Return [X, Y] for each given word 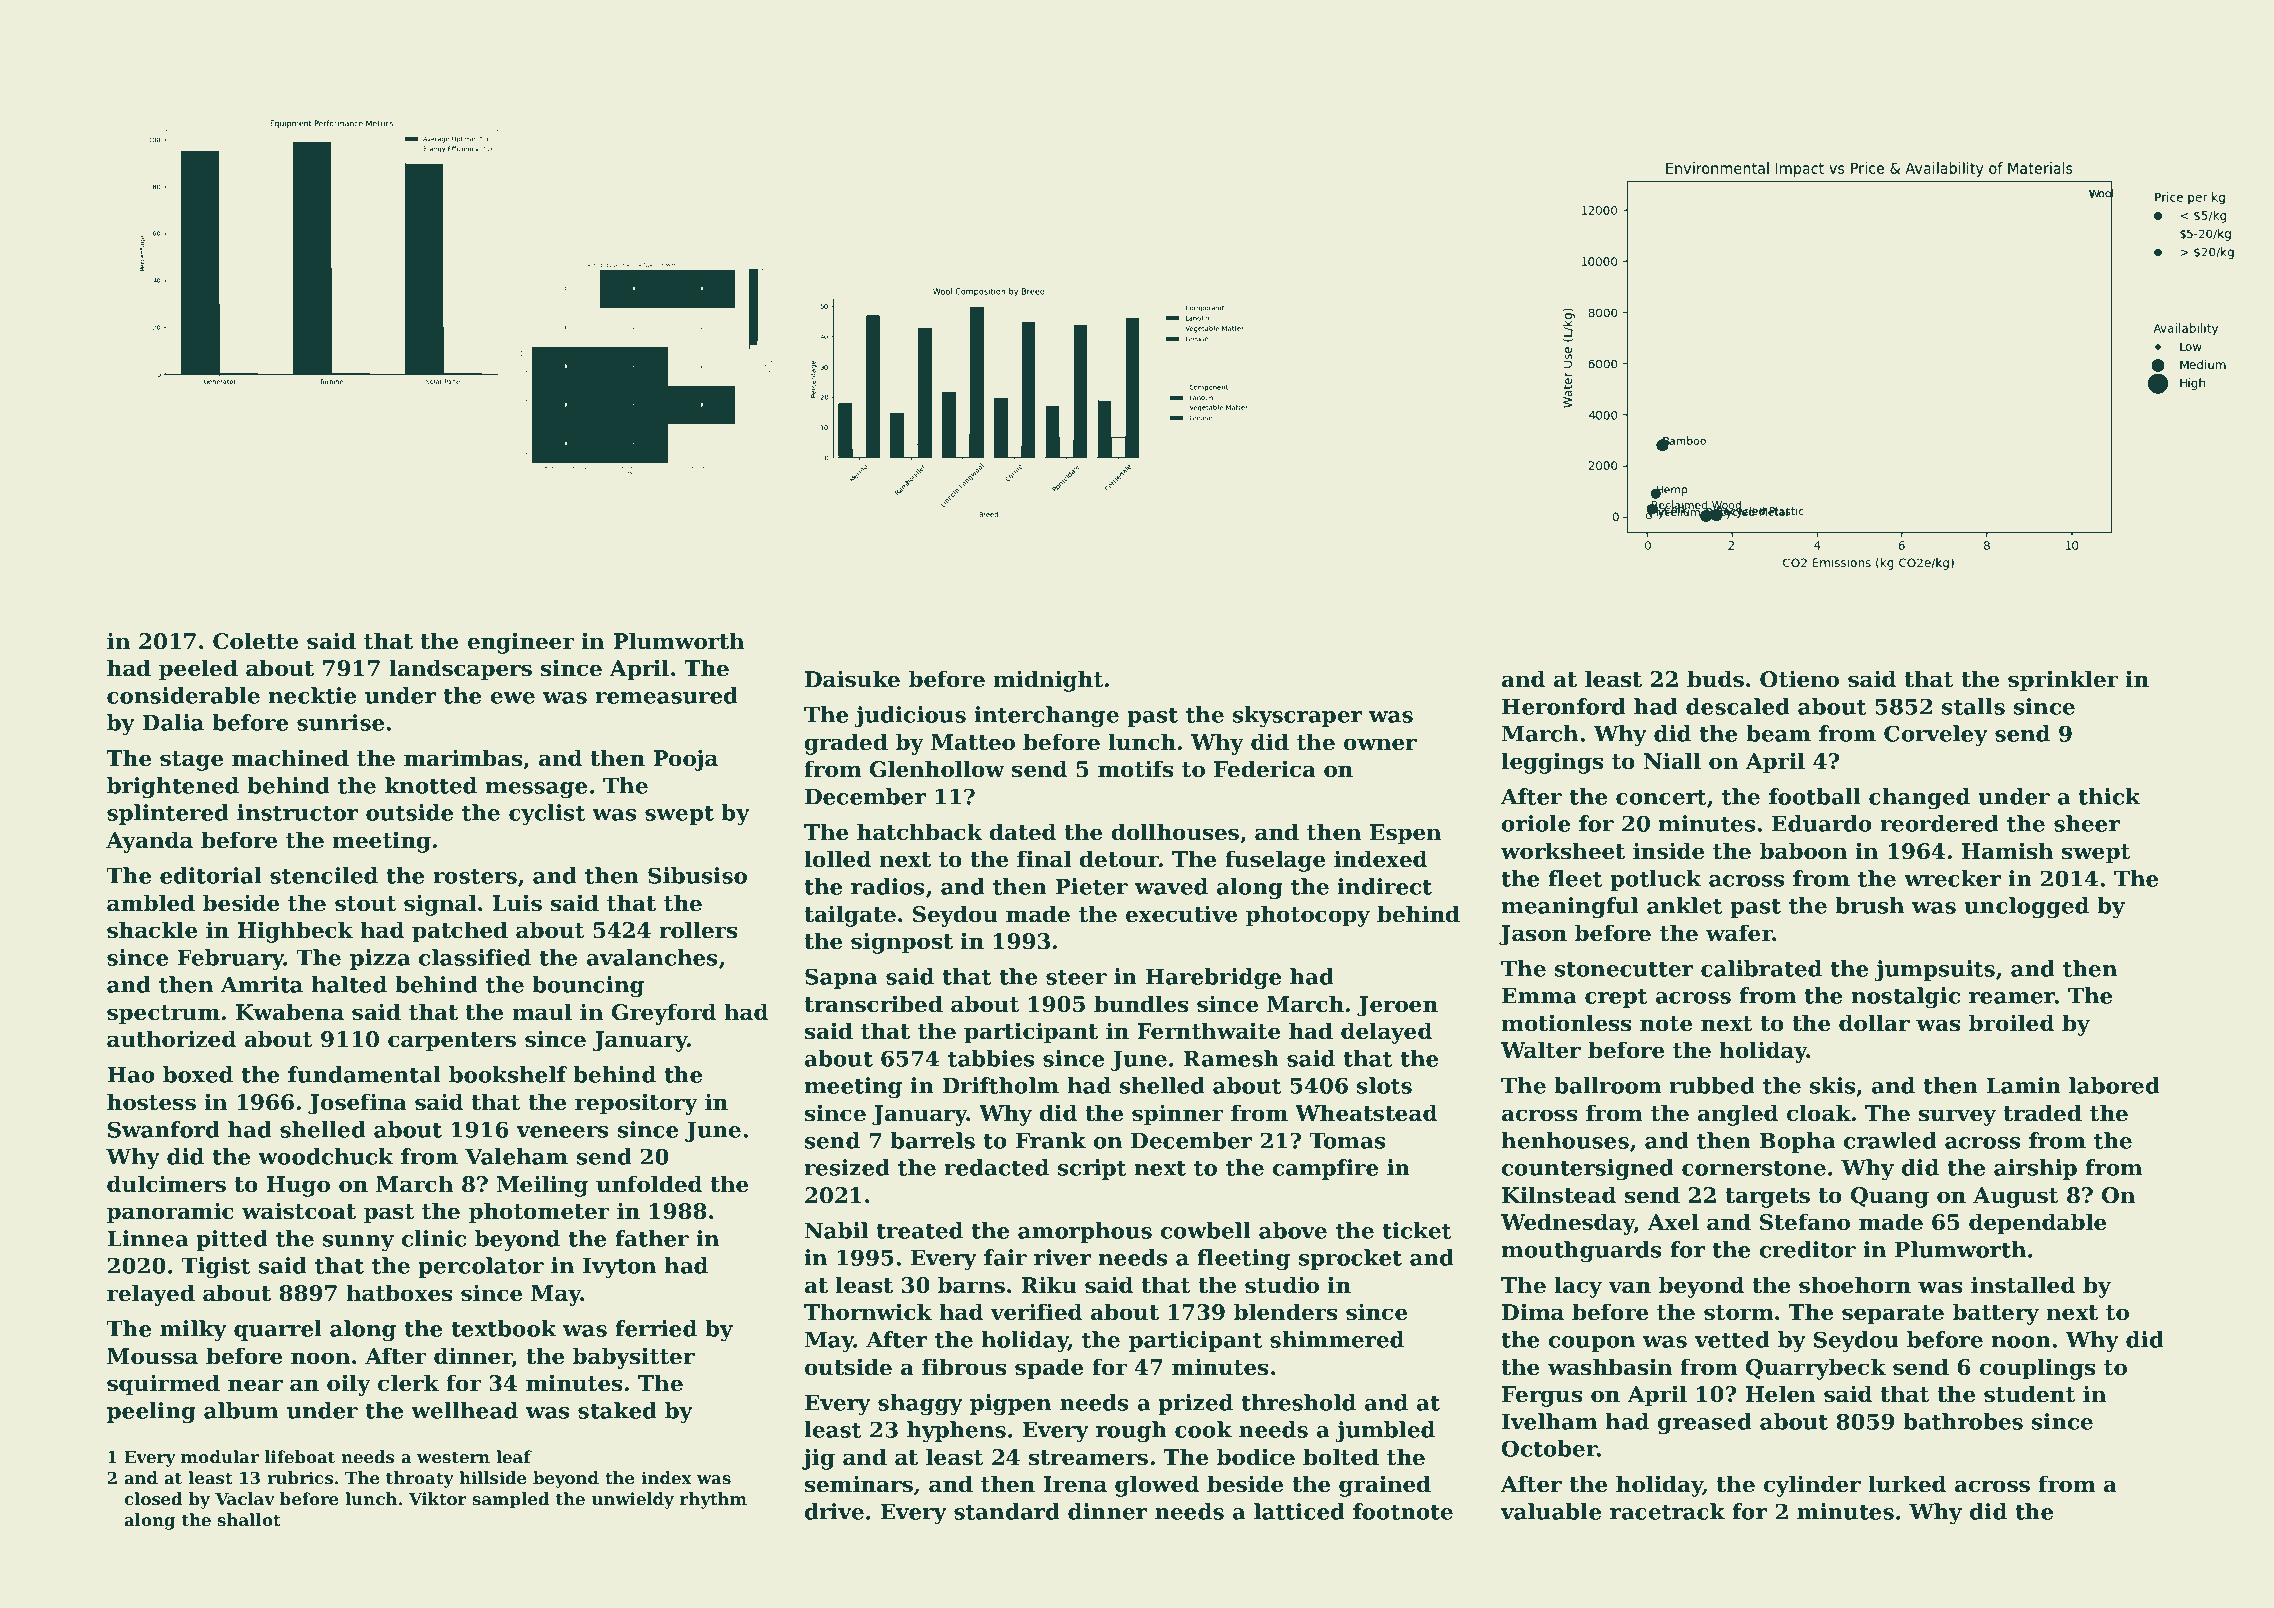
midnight [1048, 681]
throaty [420, 1479]
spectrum [163, 1015]
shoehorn [1855, 1285]
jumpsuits [1935, 971]
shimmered [1337, 1339]
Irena [1075, 1484]
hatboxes [399, 1293]
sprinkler [2063, 681]
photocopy [1308, 916]
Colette [255, 641]
